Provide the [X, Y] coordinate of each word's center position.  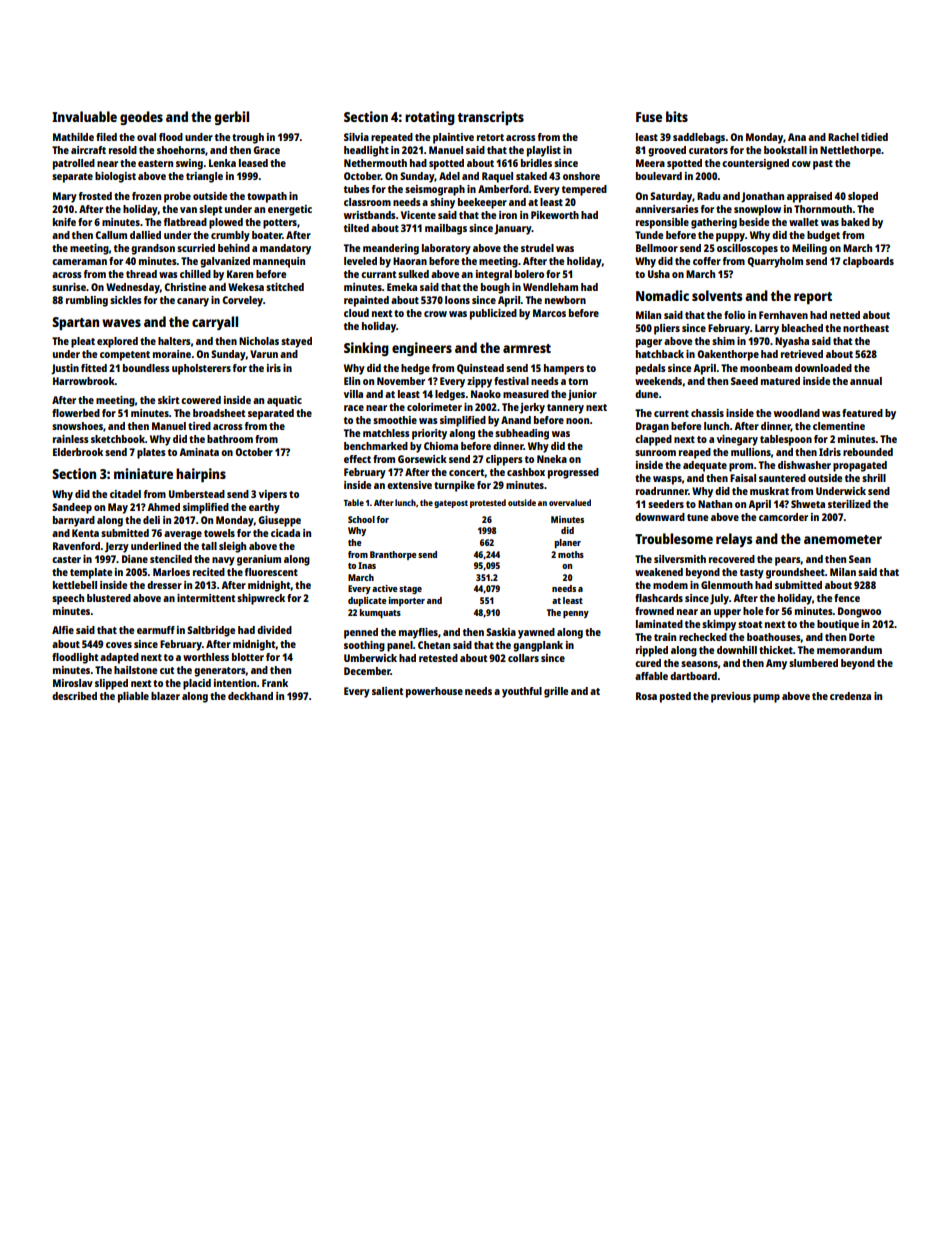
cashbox [526, 472]
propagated [860, 466]
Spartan [75, 323]
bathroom [230, 439]
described [74, 696]
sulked [413, 274]
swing [189, 164]
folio [734, 315]
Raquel [497, 177]
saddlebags [699, 138]
